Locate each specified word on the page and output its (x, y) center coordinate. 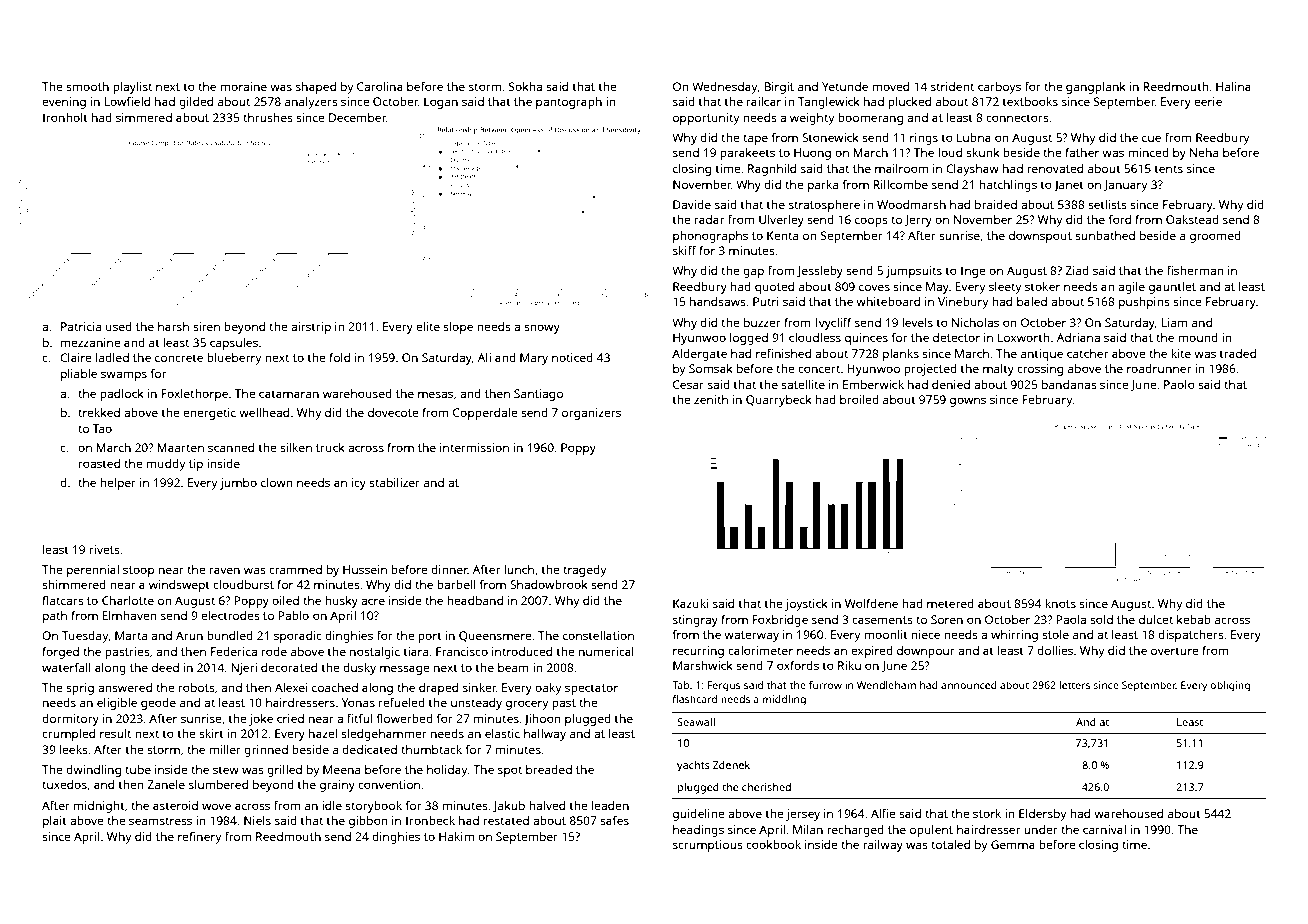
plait (55, 822)
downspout (1040, 237)
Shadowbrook (549, 584)
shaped (316, 88)
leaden (610, 805)
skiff (684, 250)
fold (339, 357)
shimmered (74, 584)
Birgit (779, 88)
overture (1175, 651)
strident (952, 86)
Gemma (1013, 844)
